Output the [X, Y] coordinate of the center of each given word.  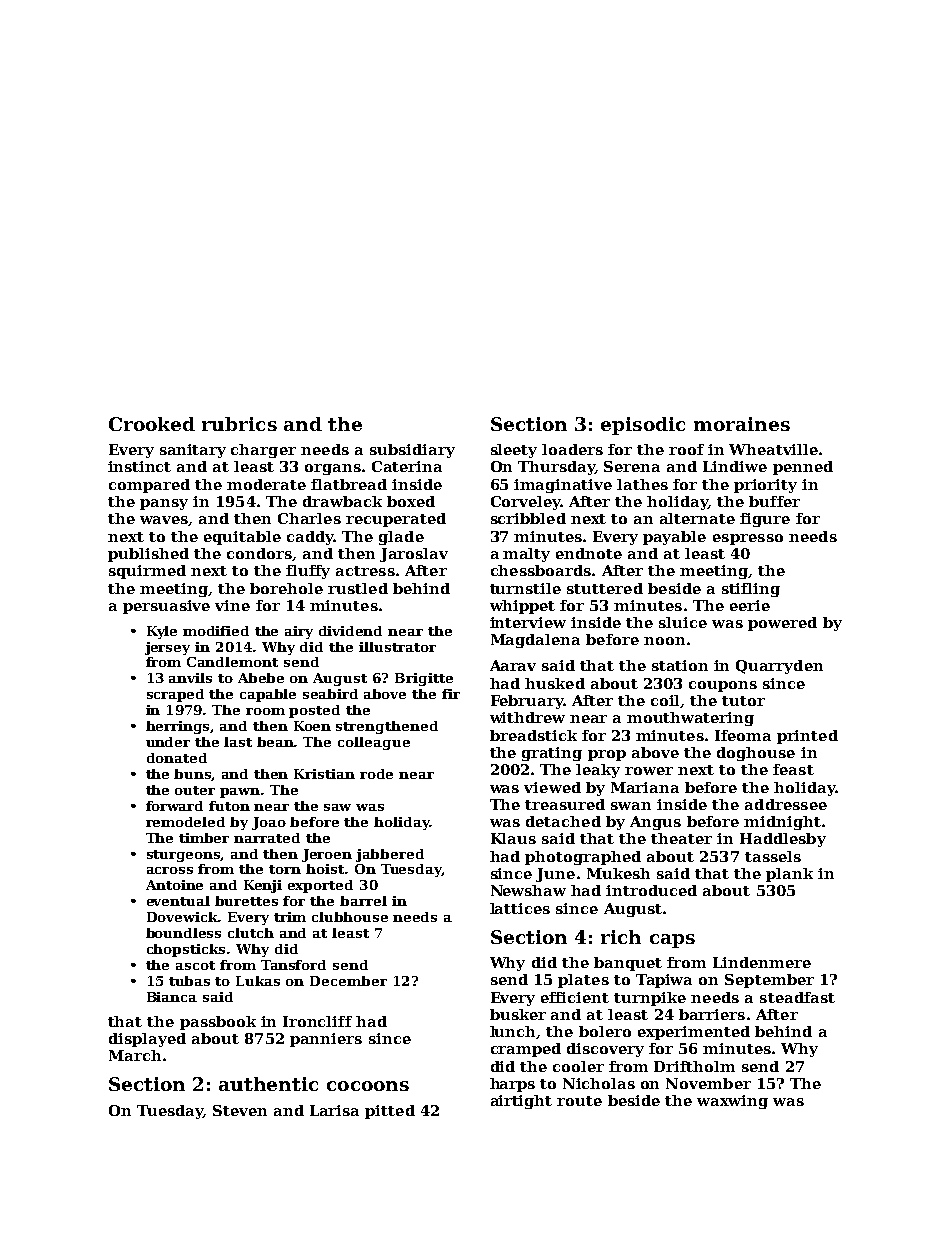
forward [174, 806]
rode [376, 774]
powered [782, 624]
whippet [522, 607]
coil [666, 701]
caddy [310, 538]
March [135, 1055]
